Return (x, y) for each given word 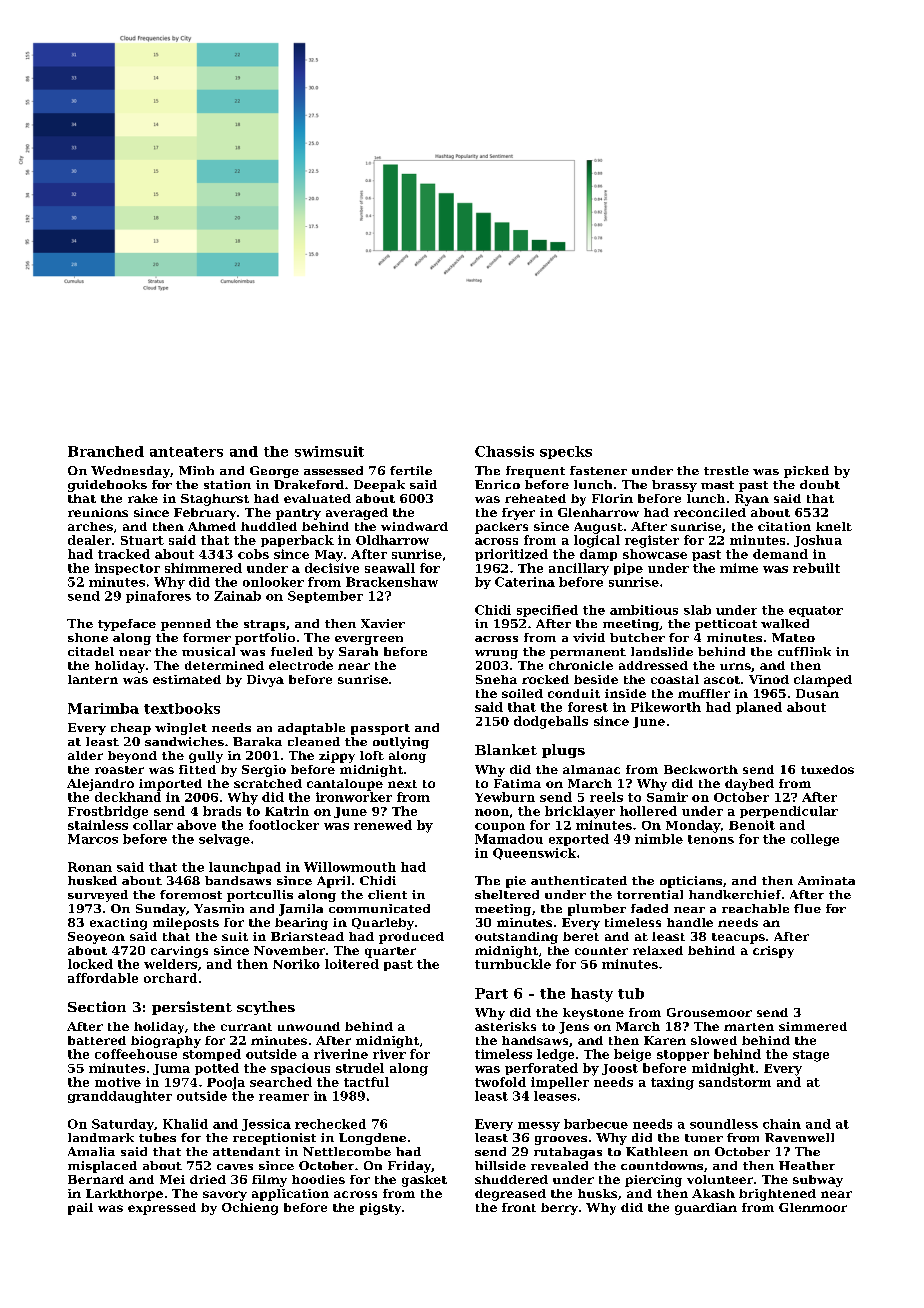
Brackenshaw (392, 582)
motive (118, 1082)
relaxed (658, 950)
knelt (834, 526)
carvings (179, 952)
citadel (91, 651)
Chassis (504, 451)
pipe (628, 569)
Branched (106, 451)
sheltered (507, 894)
